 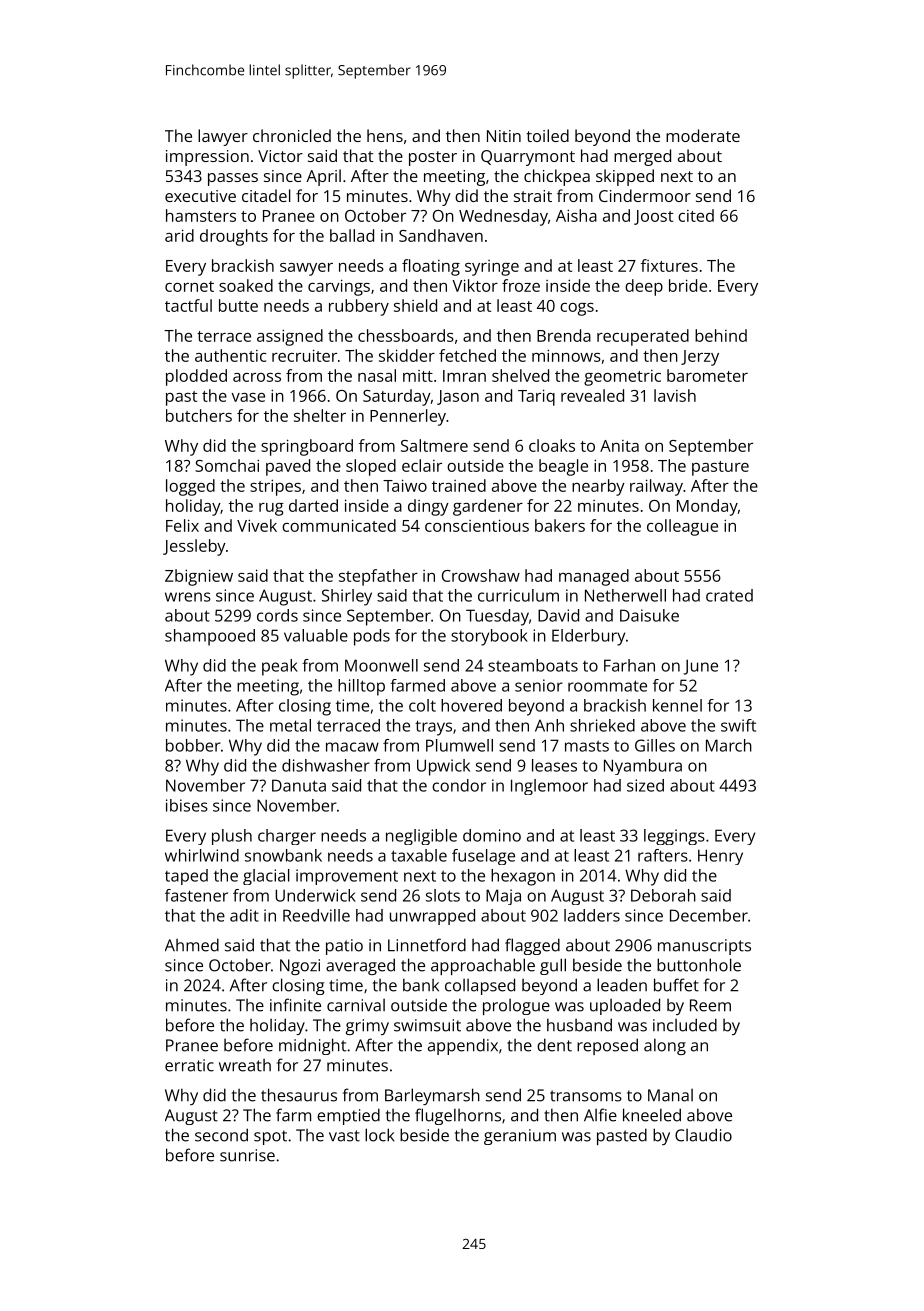 I want to click on Somchai, so click(x=227, y=465).
